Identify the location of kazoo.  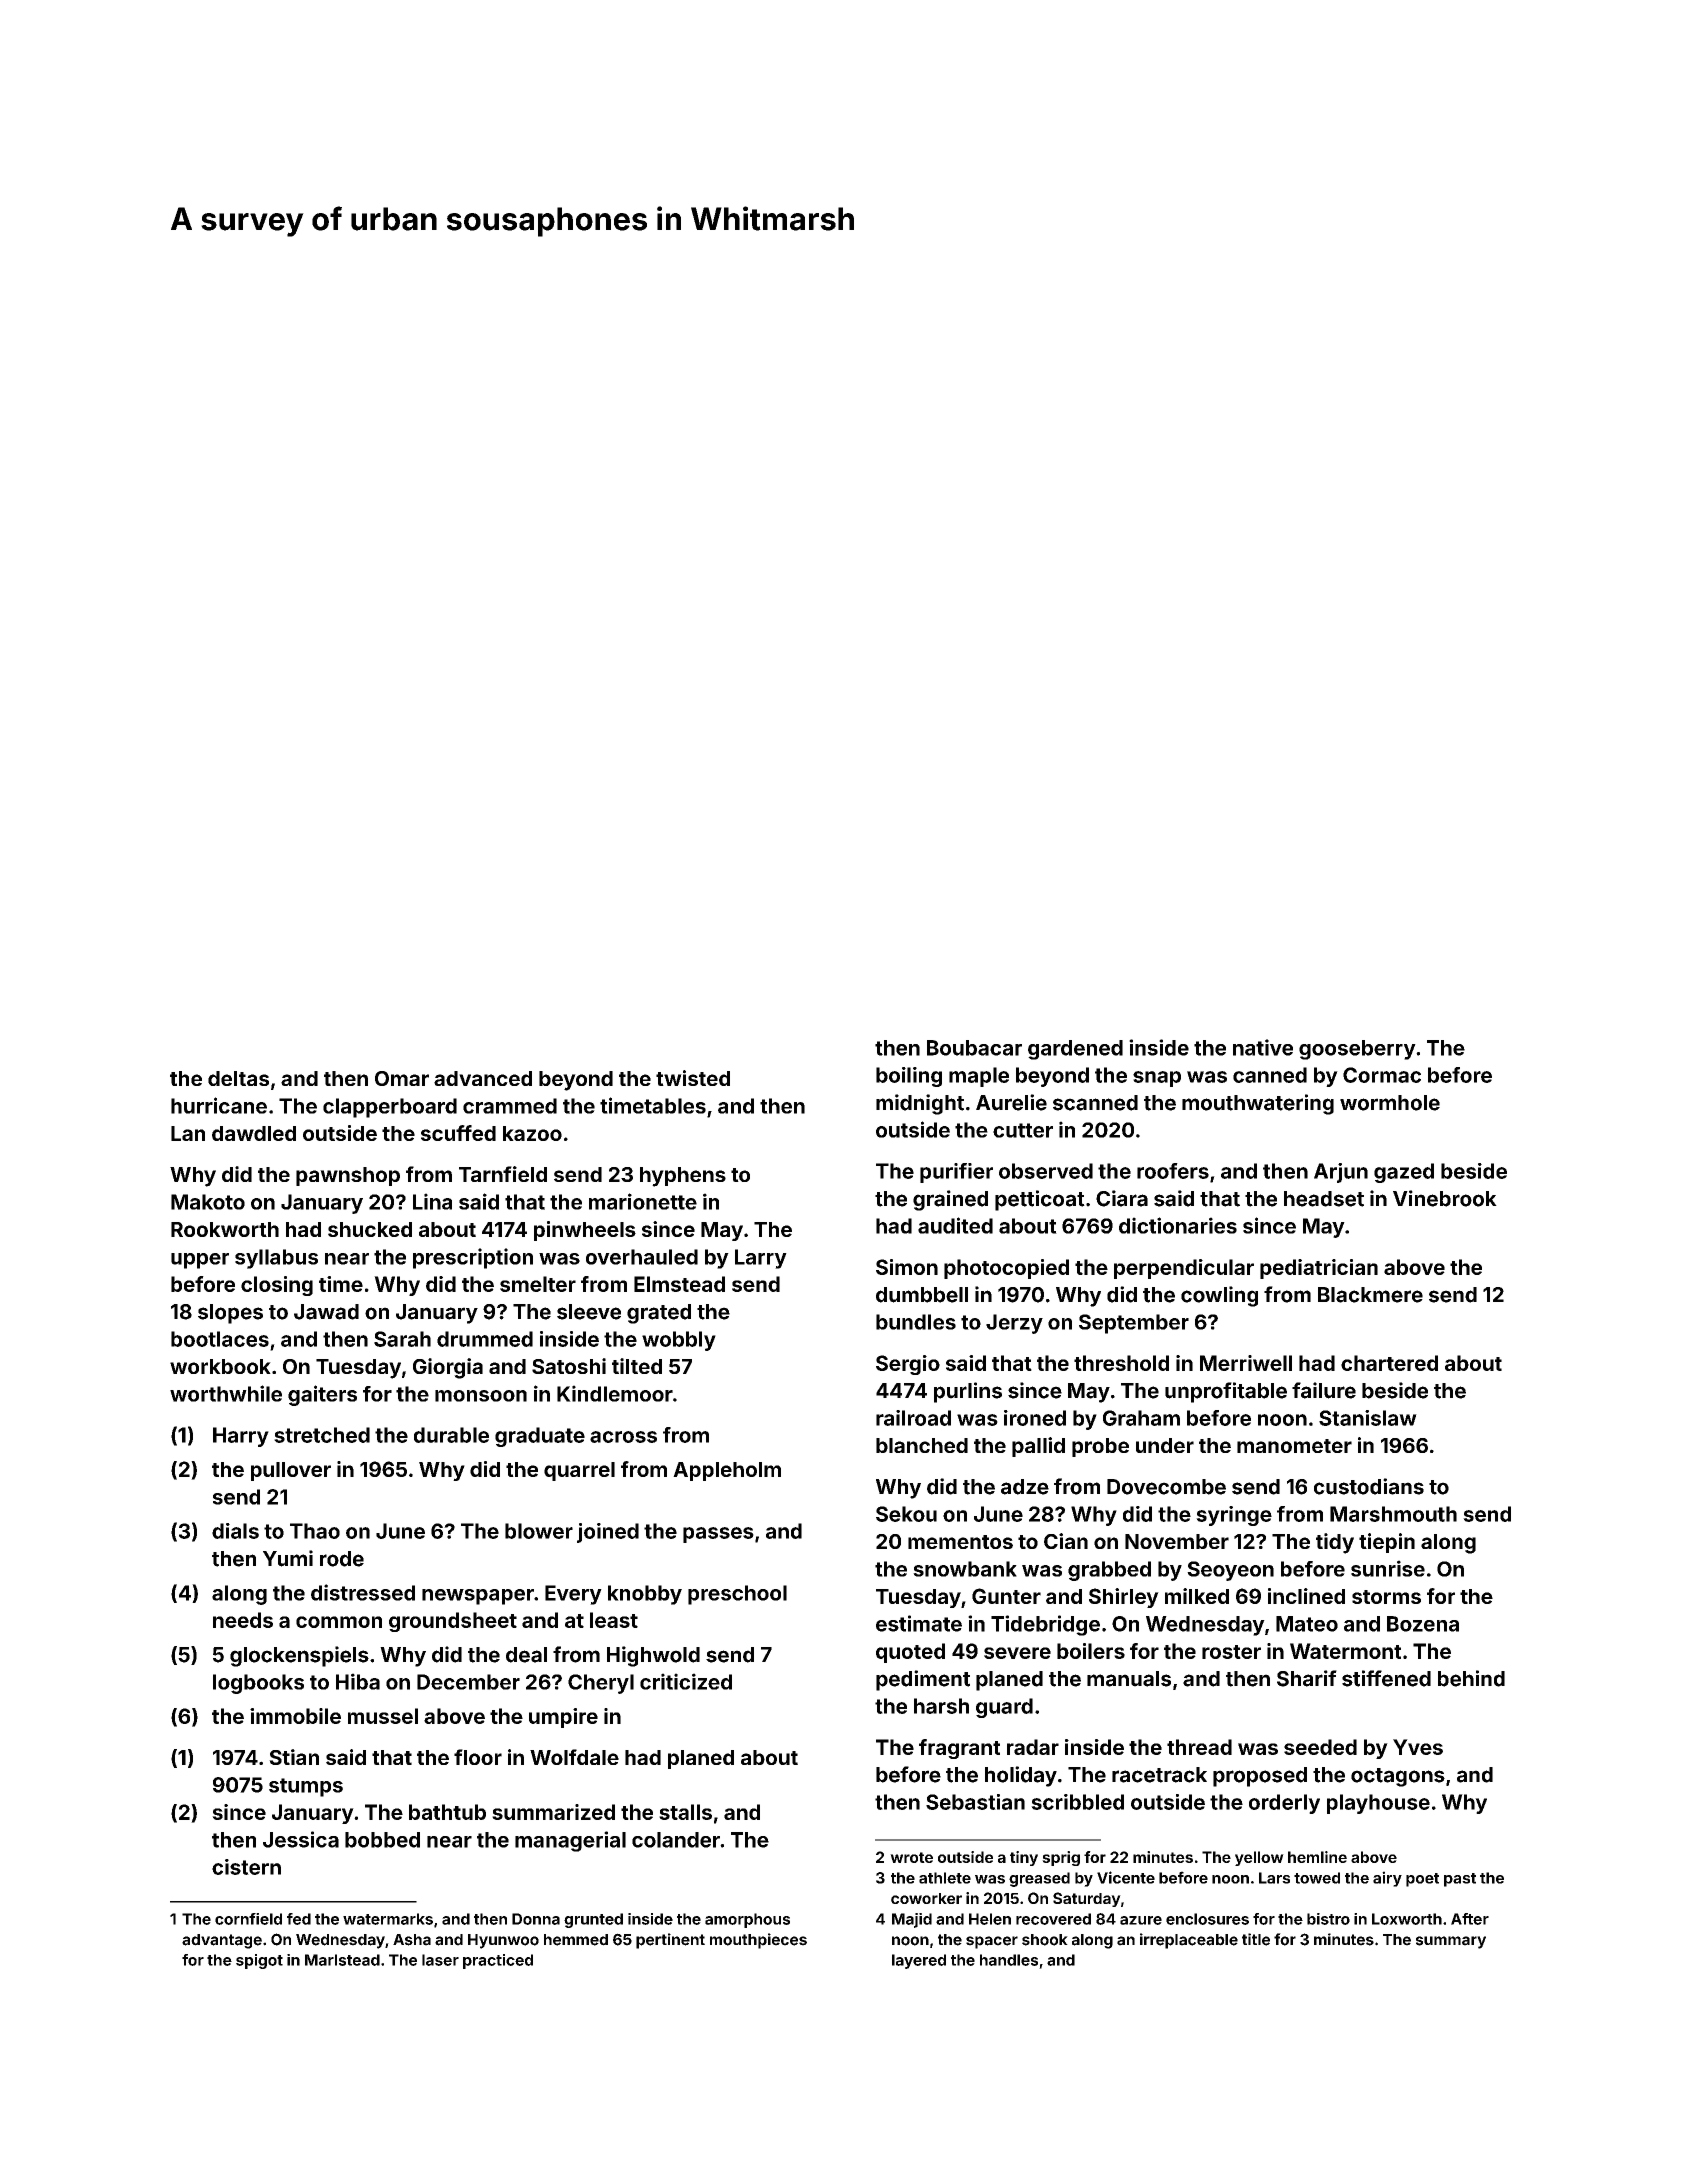
(532, 1133).
